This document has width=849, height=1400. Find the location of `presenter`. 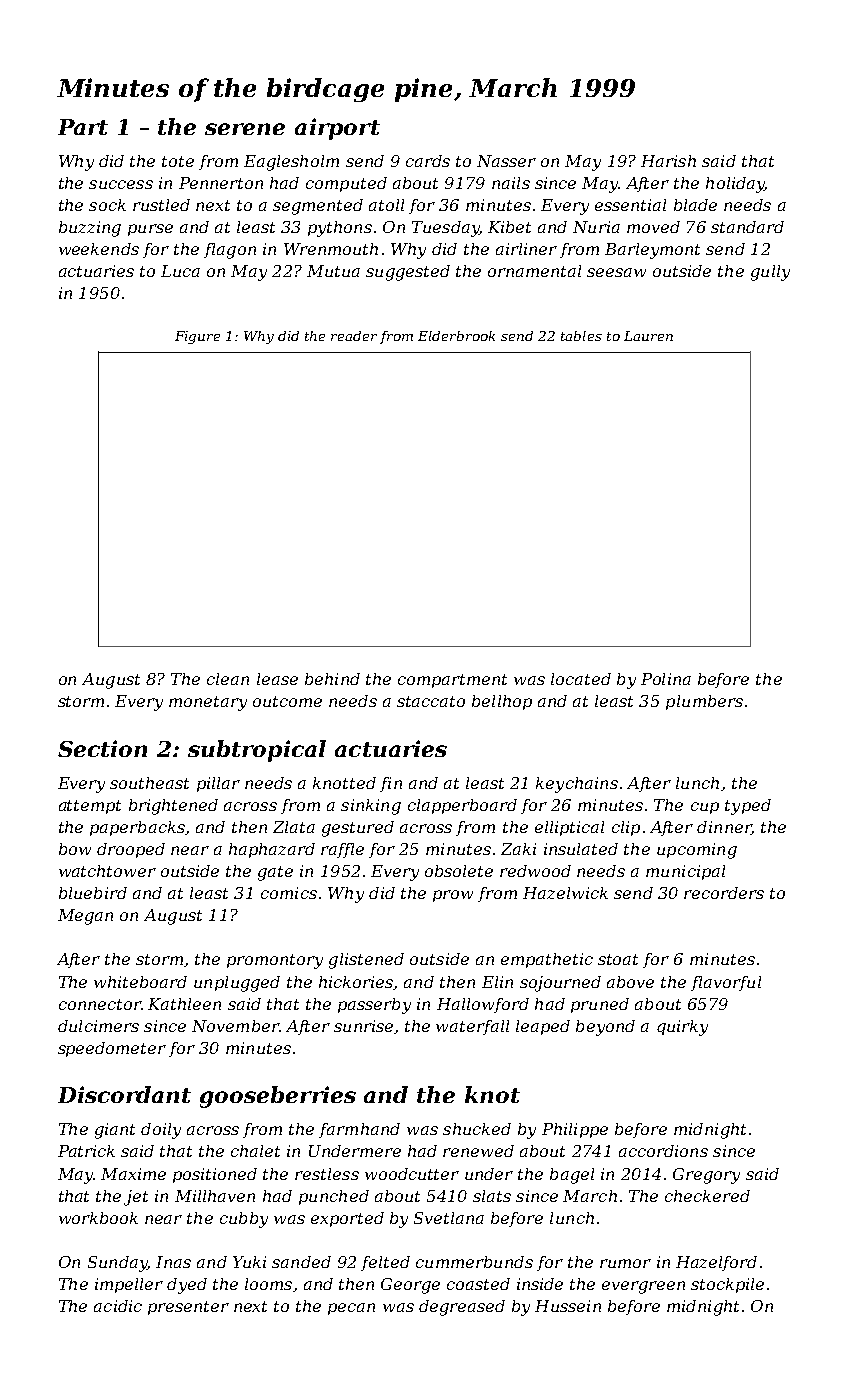

presenter is located at coordinates (188, 1308).
